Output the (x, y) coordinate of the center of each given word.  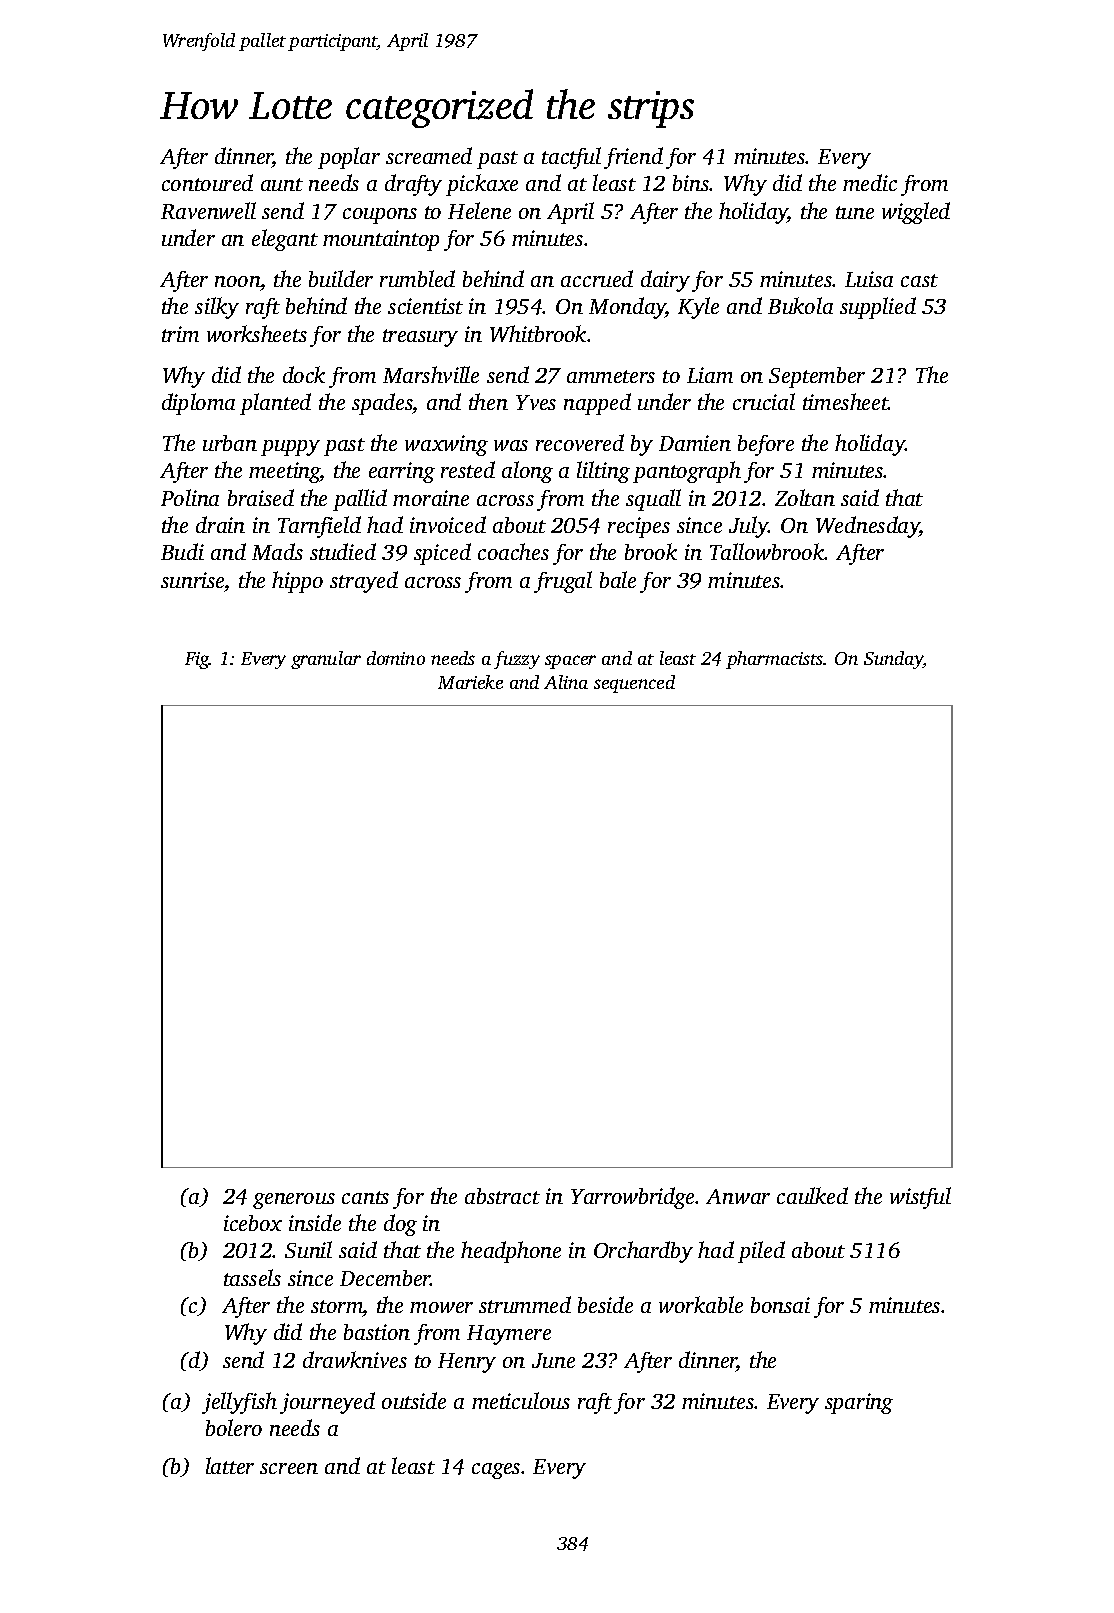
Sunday (893, 660)
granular (326, 660)
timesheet (846, 401)
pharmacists (775, 660)
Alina (566, 682)
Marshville (431, 374)
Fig (197, 660)
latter (230, 1465)
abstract (502, 1196)
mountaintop (381, 240)
